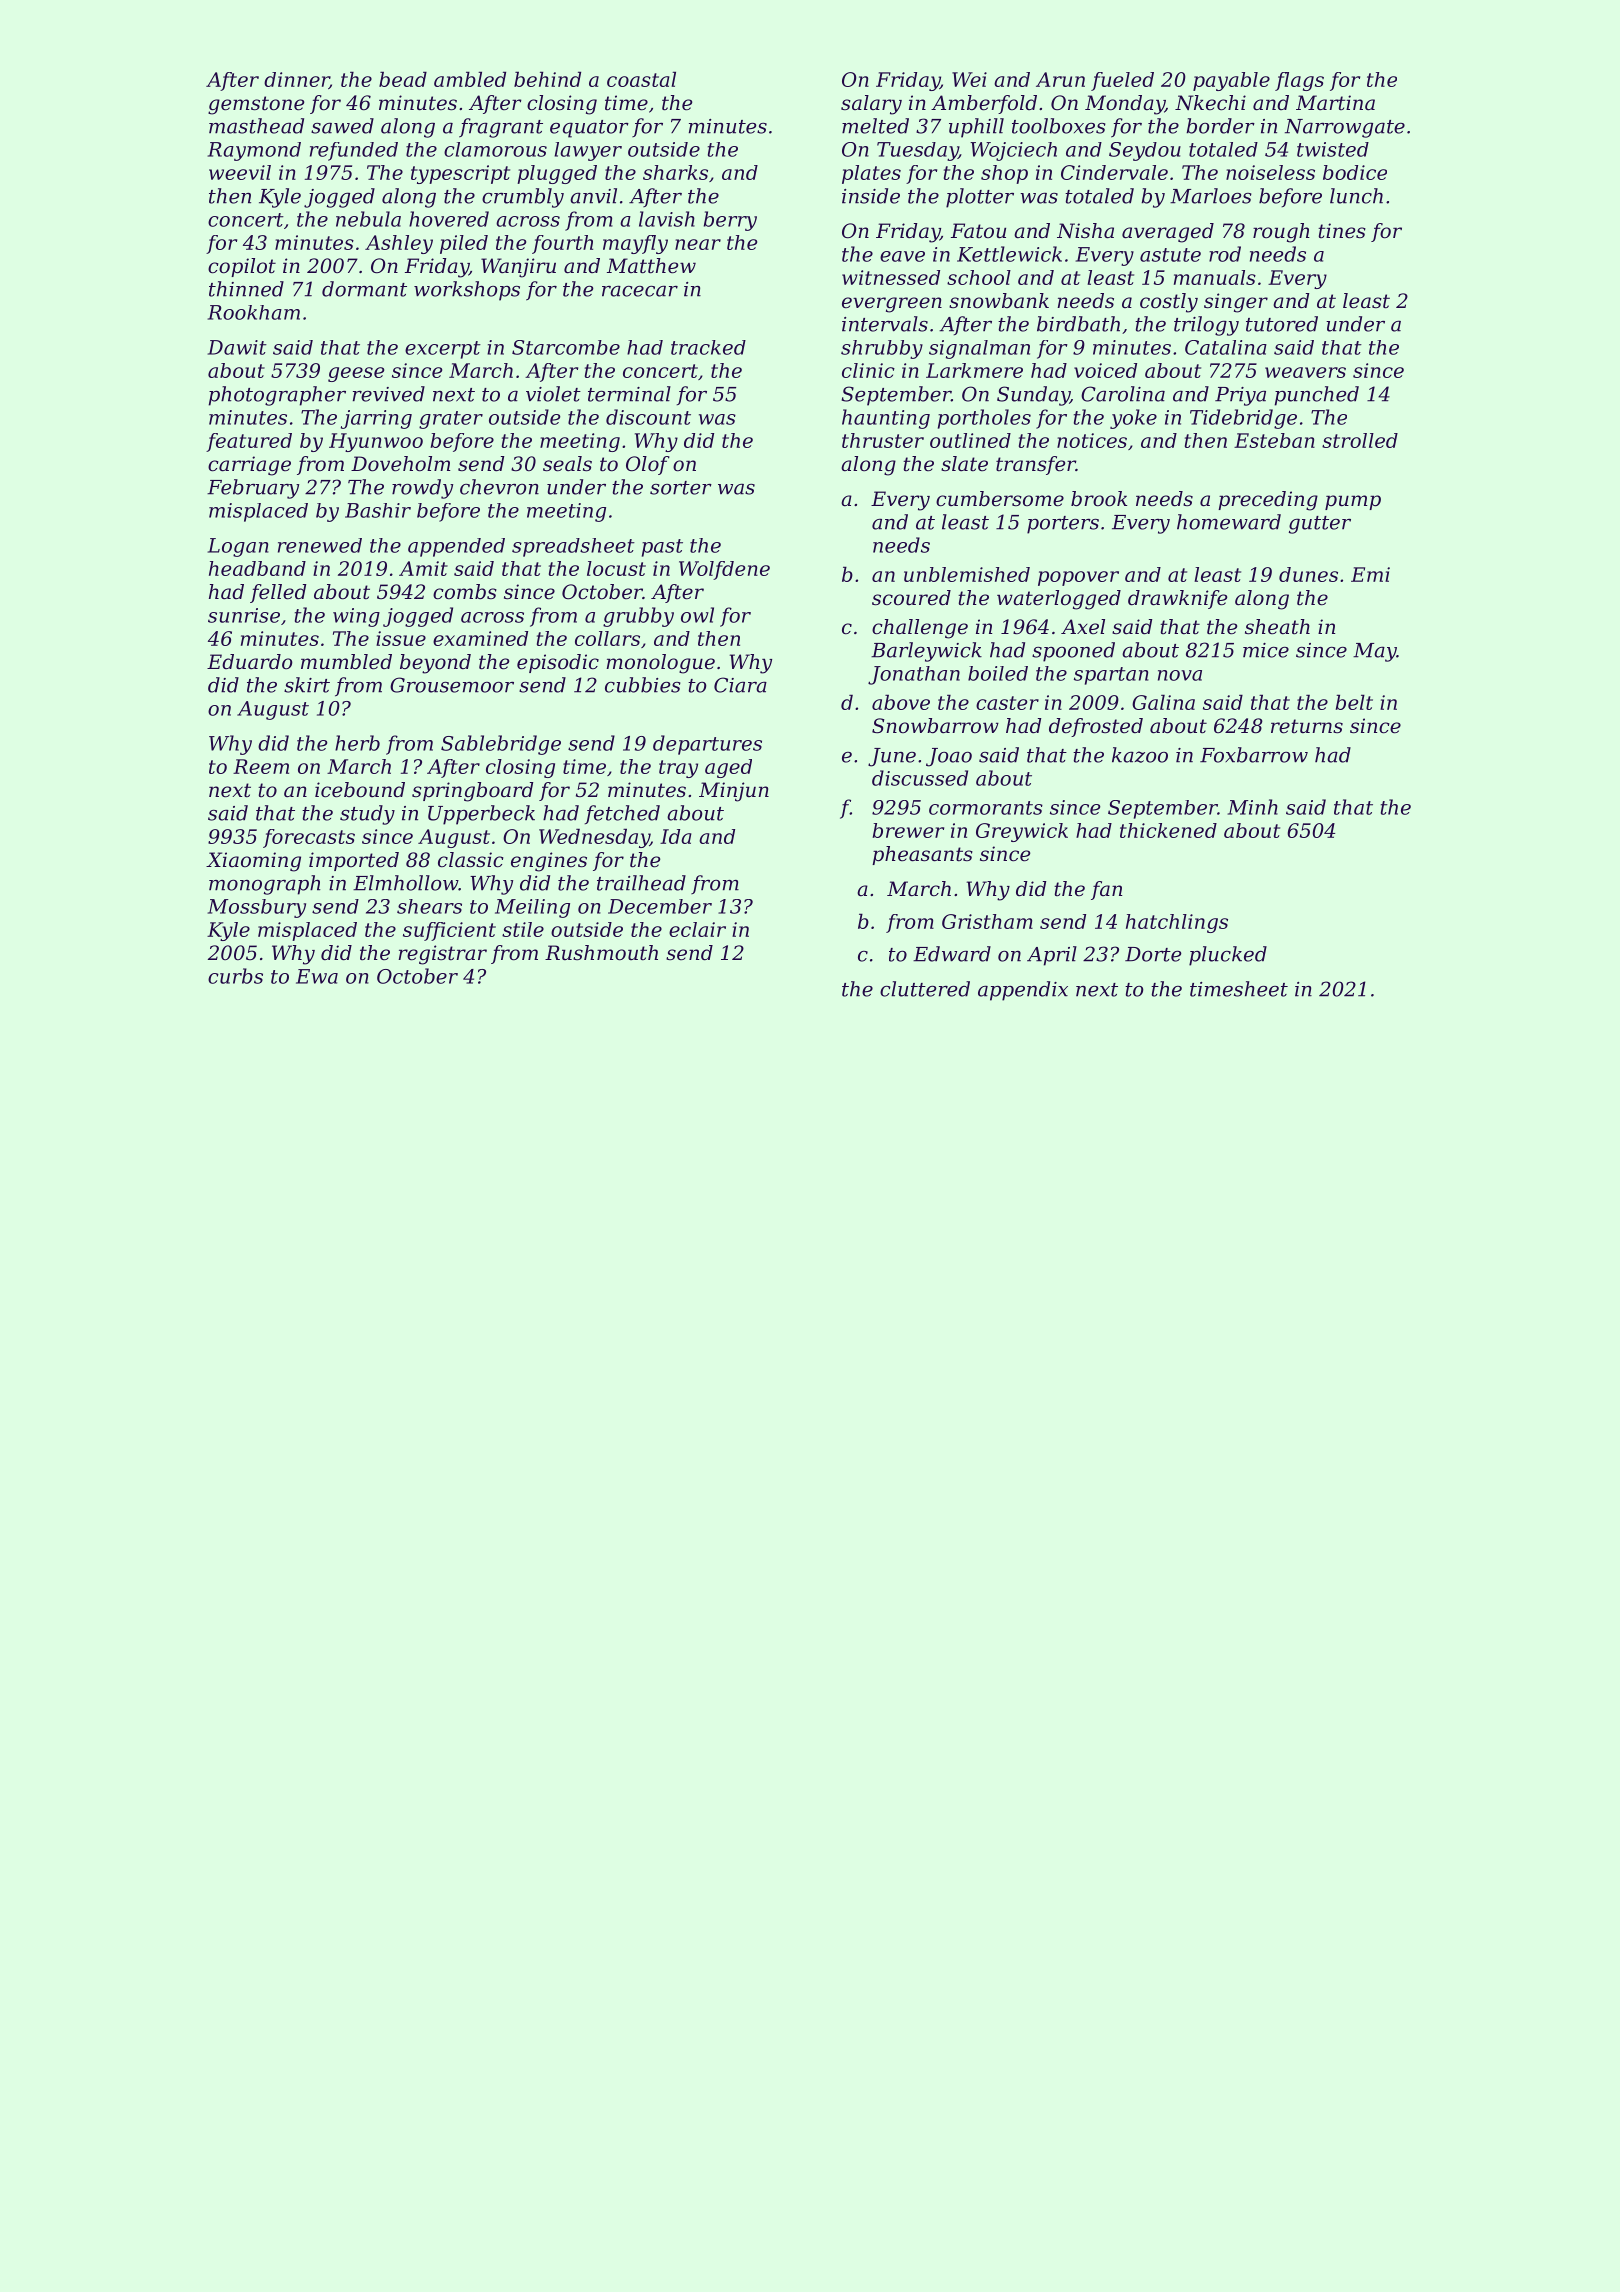  Describe the element at coordinates (871, 174) in the document. I see `plates` at that location.
